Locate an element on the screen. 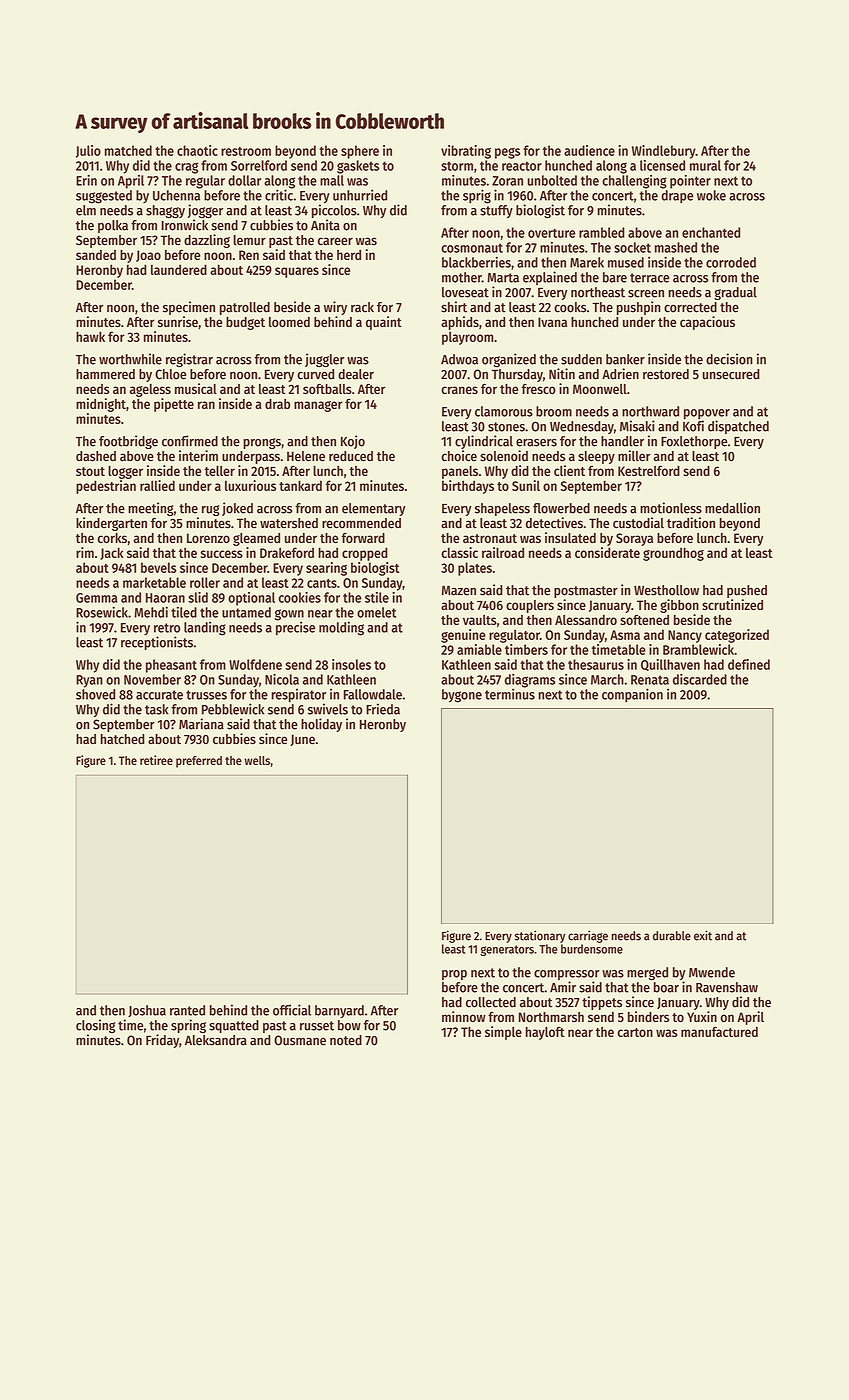 The height and width of the screenshot is (1400, 849). prop is located at coordinates (454, 975).
